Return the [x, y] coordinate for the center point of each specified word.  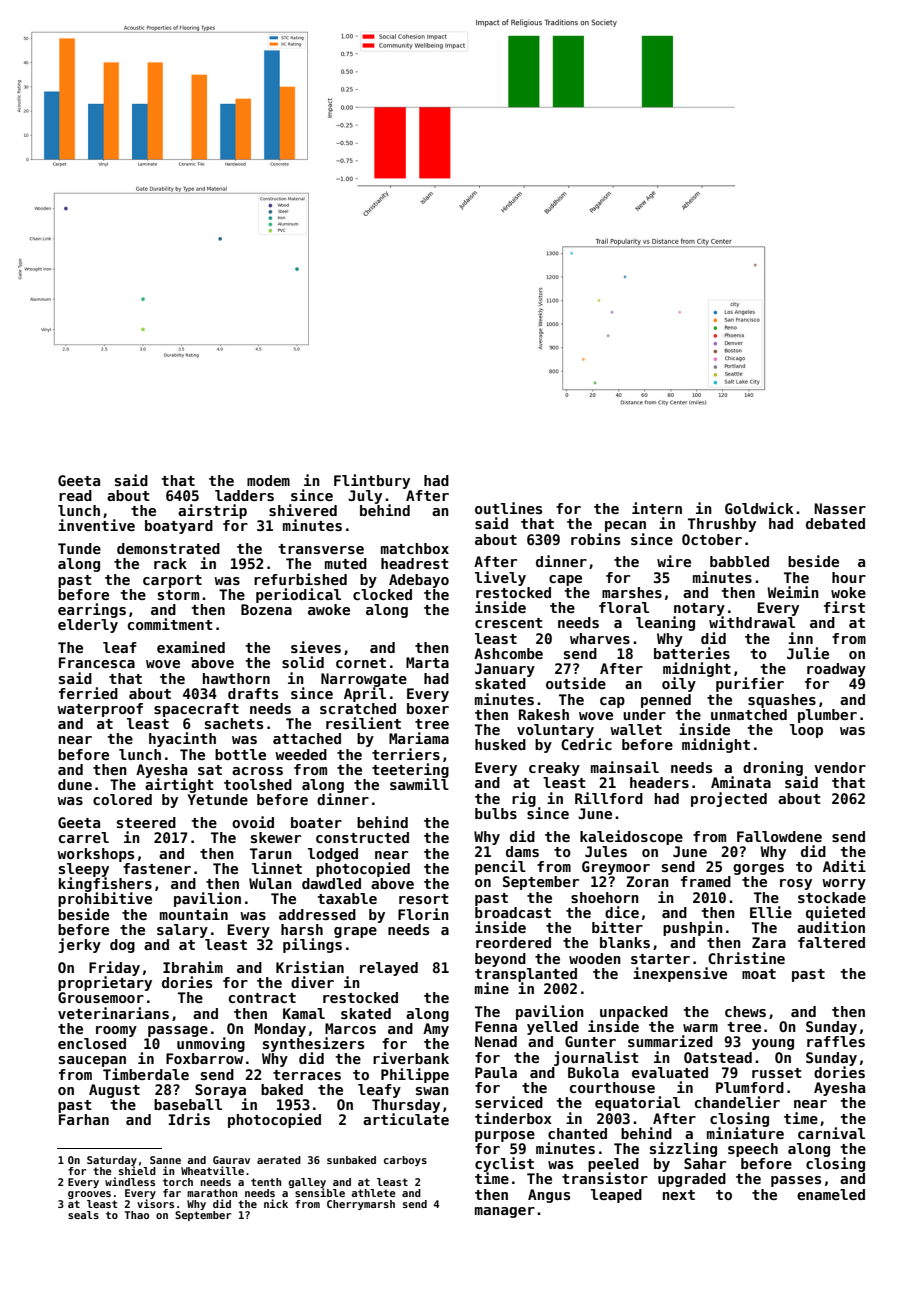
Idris [189, 1119]
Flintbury [372, 481]
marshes [632, 592]
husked [500, 744]
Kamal [304, 1013]
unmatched [749, 714]
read [75, 495]
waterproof [100, 710]
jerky [79, 945]
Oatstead [718, 1057]
